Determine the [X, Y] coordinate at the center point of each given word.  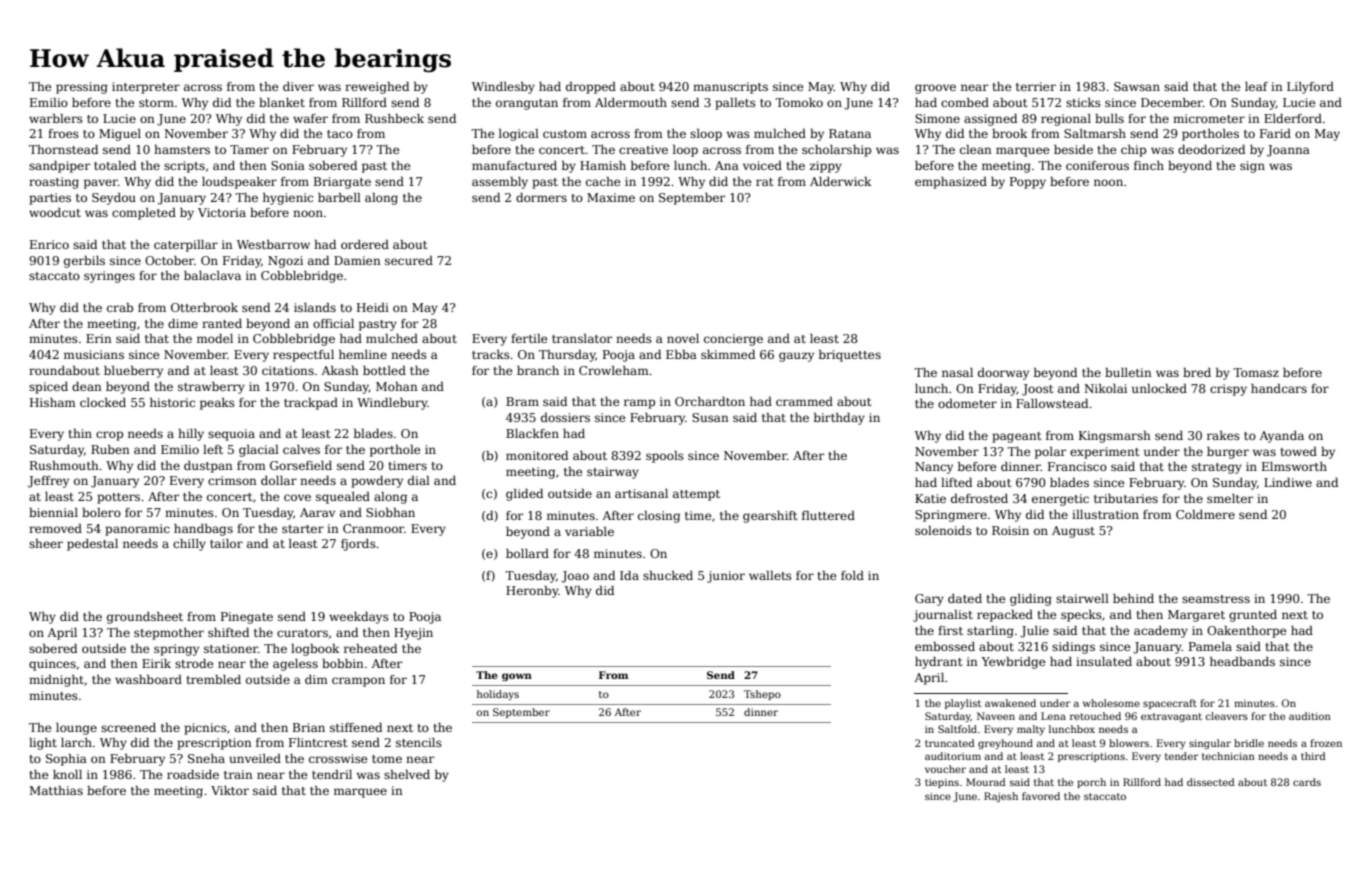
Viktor [230, 790]
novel [683, 338]
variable [589, 531]
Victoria [222, 212]
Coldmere [1205, 514]
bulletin [1128, 372]
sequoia [231, 435]
